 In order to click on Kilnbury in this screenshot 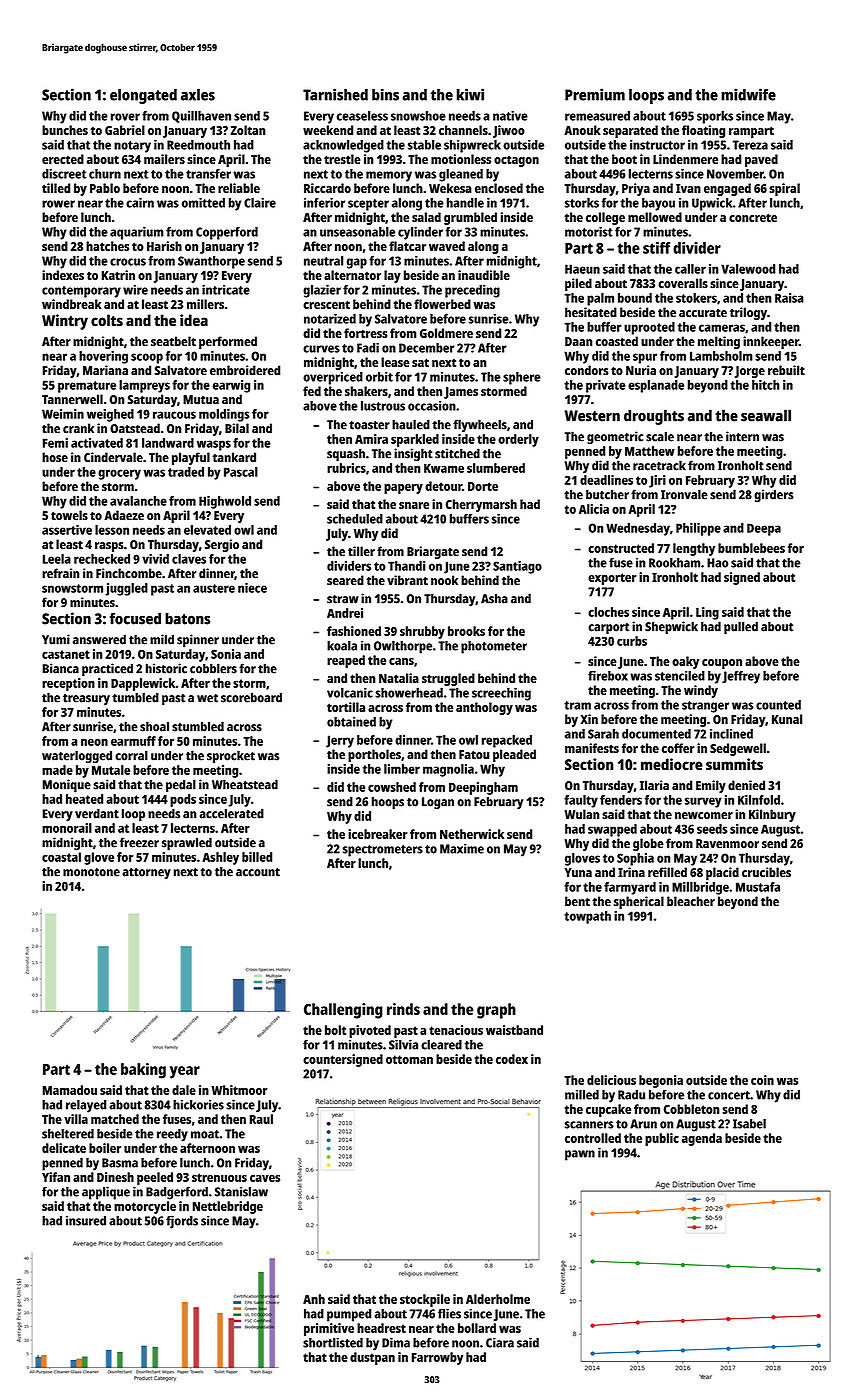, I will do `click(772, 815)`.
